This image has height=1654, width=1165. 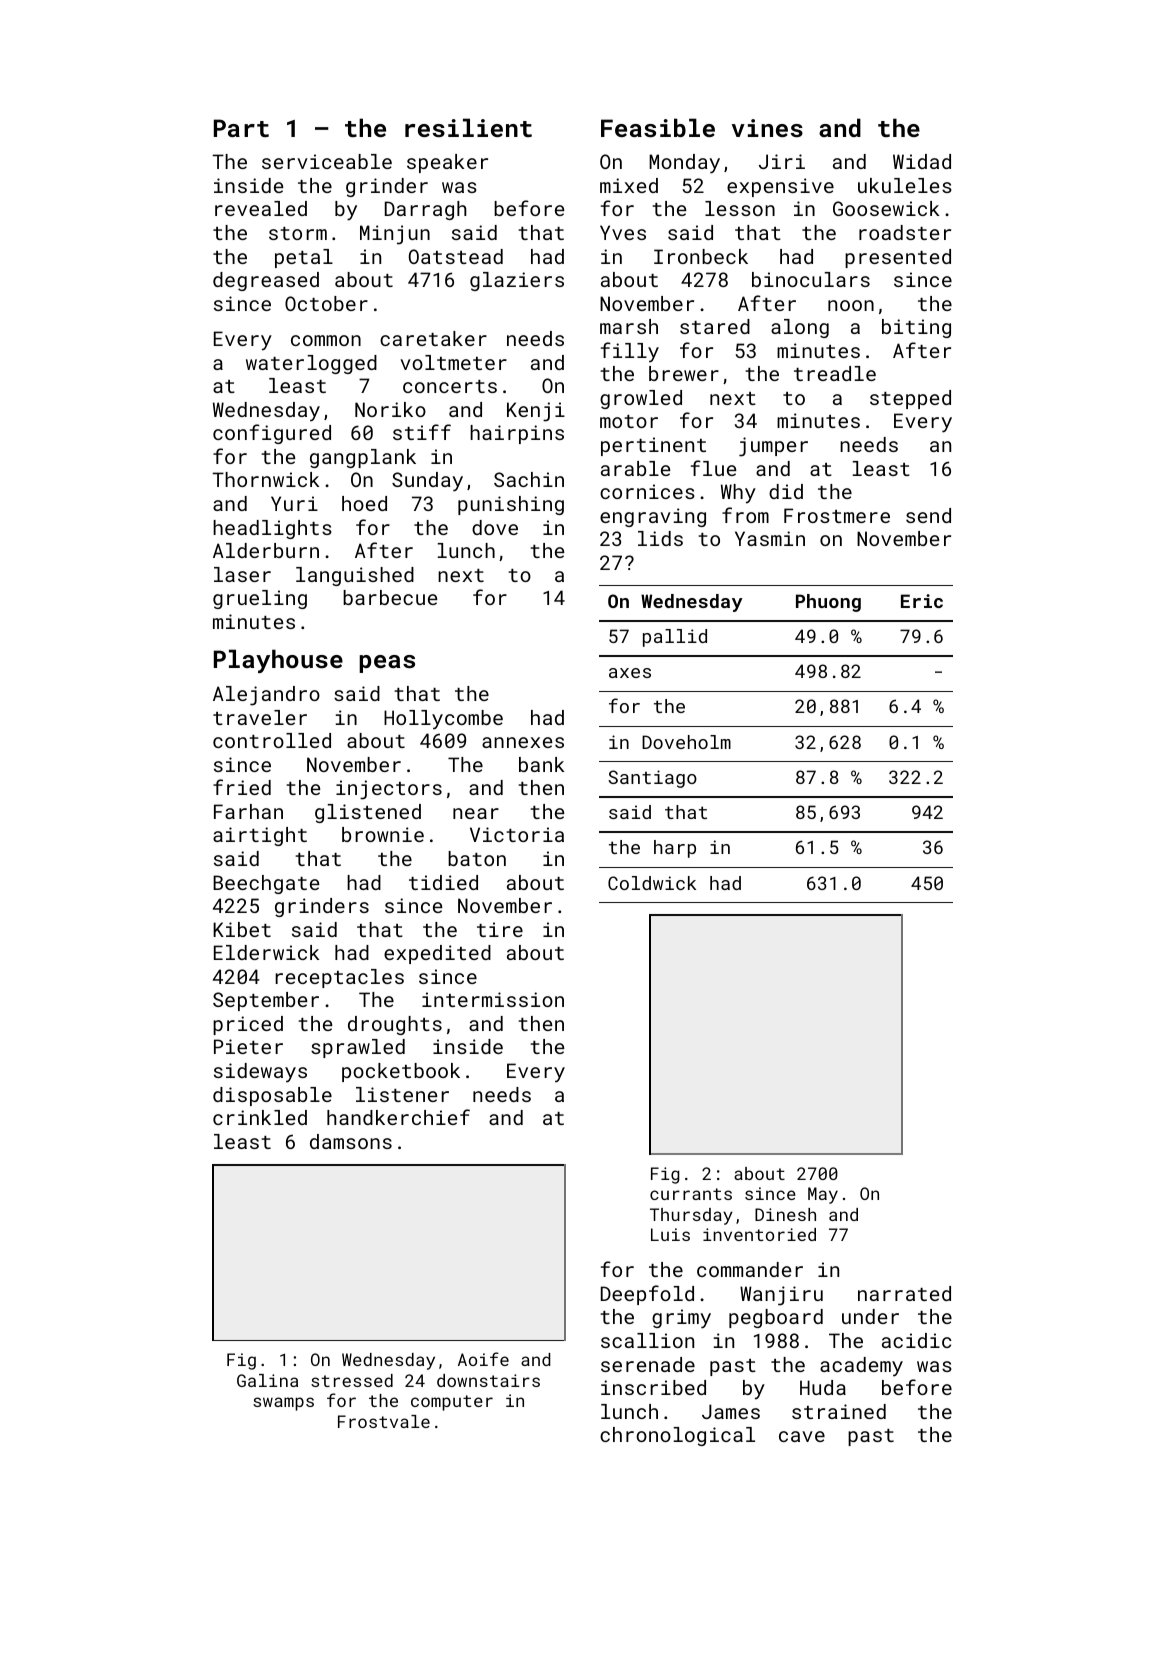 What do you see at coordinates (922, 601) in the image?
I see `Eric` at bounding box center [922, 601].
